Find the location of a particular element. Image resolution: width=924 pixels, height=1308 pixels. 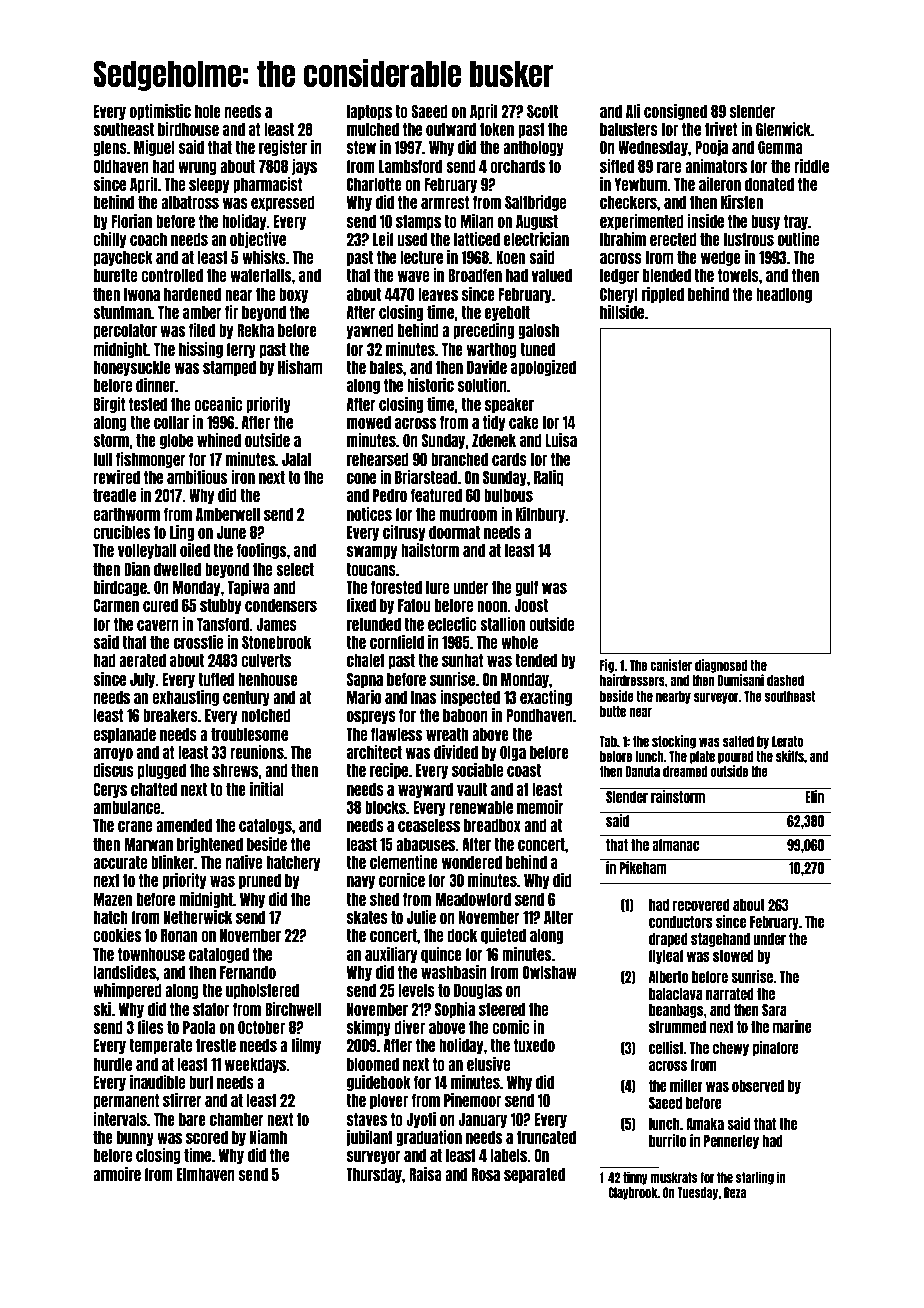

hardened is located at coordinates (192, 294).
